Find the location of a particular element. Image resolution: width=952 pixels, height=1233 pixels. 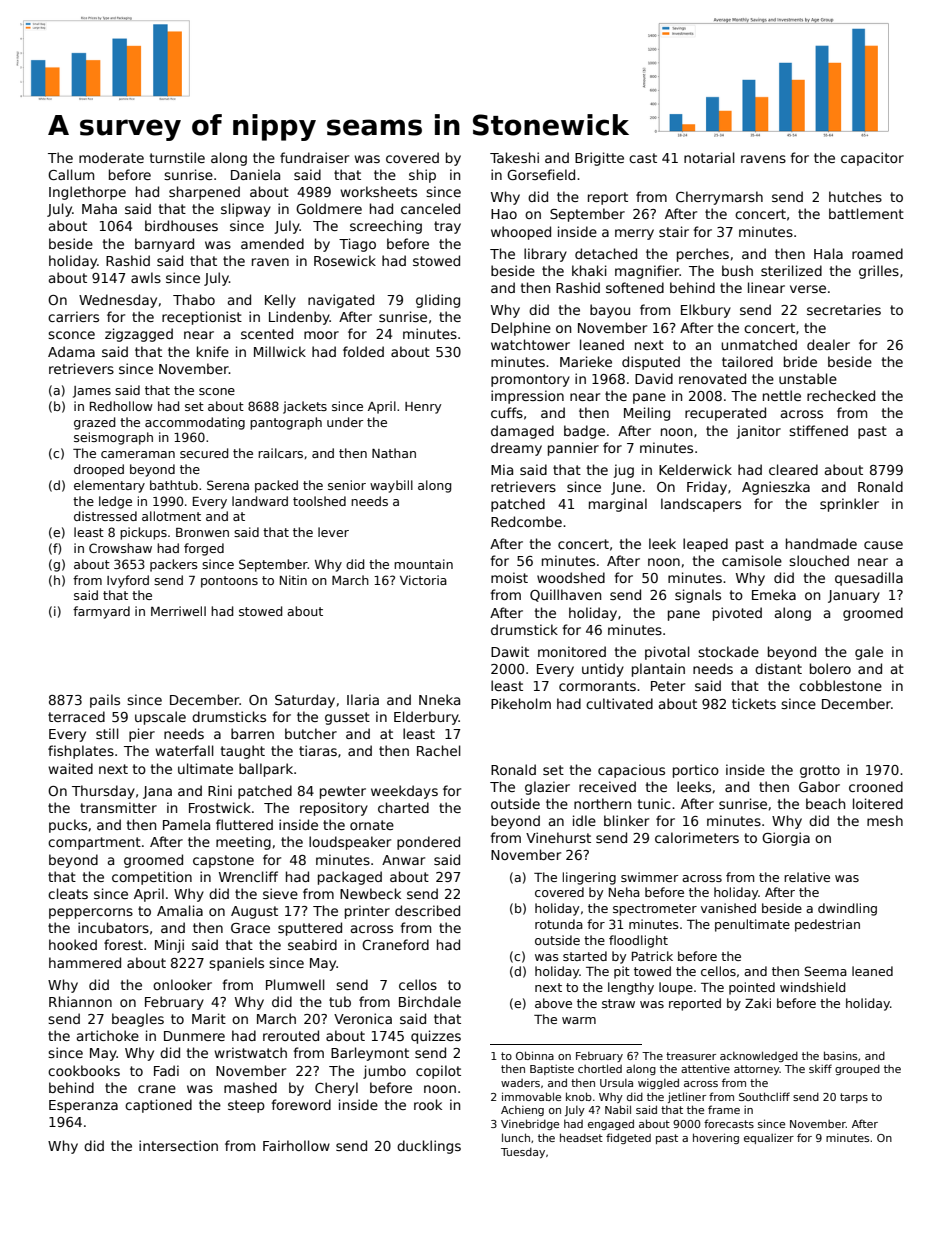

Esperanza is located at coordinates (83, 1106).
